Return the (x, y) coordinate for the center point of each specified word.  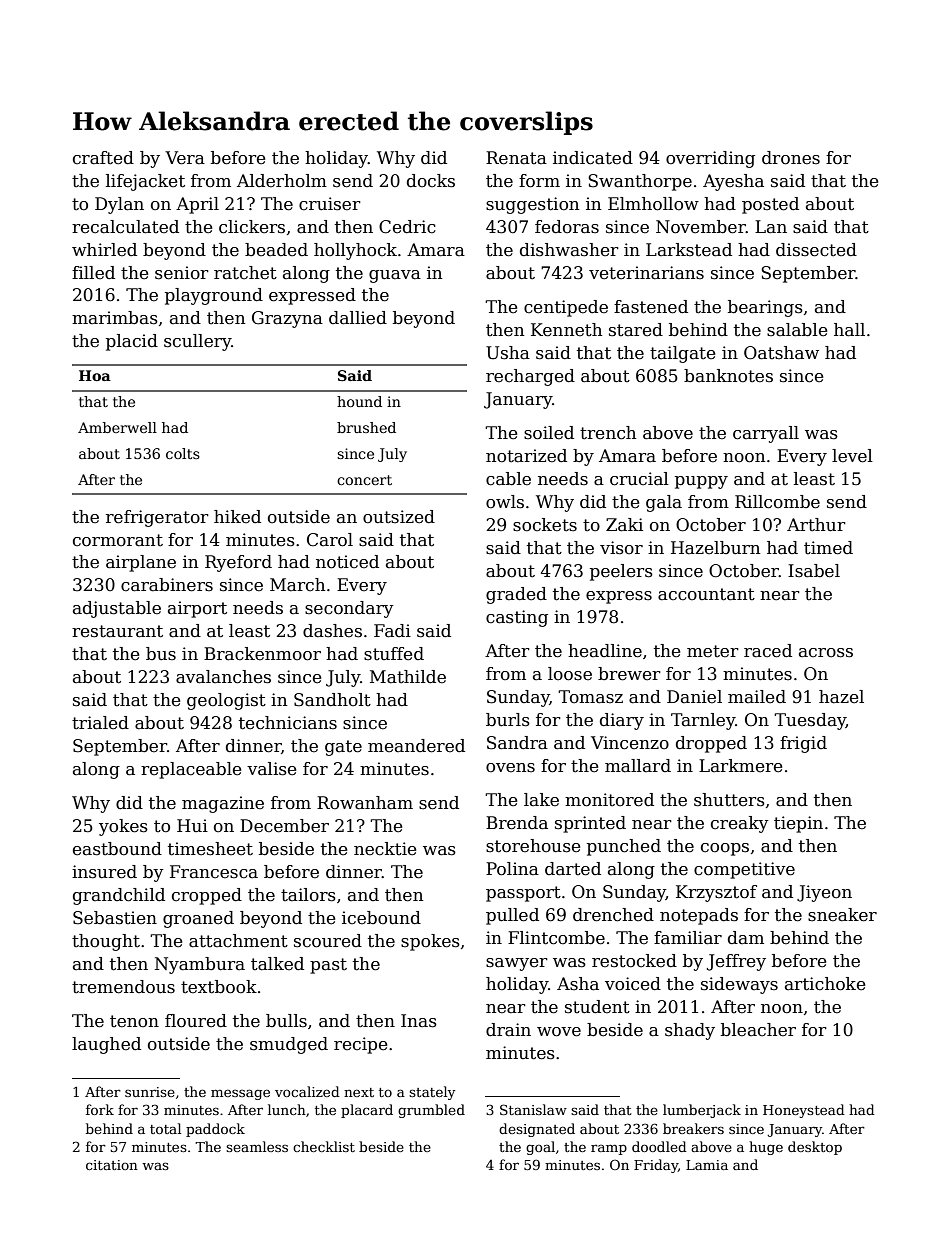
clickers (252, 227)
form (539, 181)
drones (791, 158)
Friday (656, 1166)
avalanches (223, 677)
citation (112, 1165)
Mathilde (408, 677)
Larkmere (740, 766)
